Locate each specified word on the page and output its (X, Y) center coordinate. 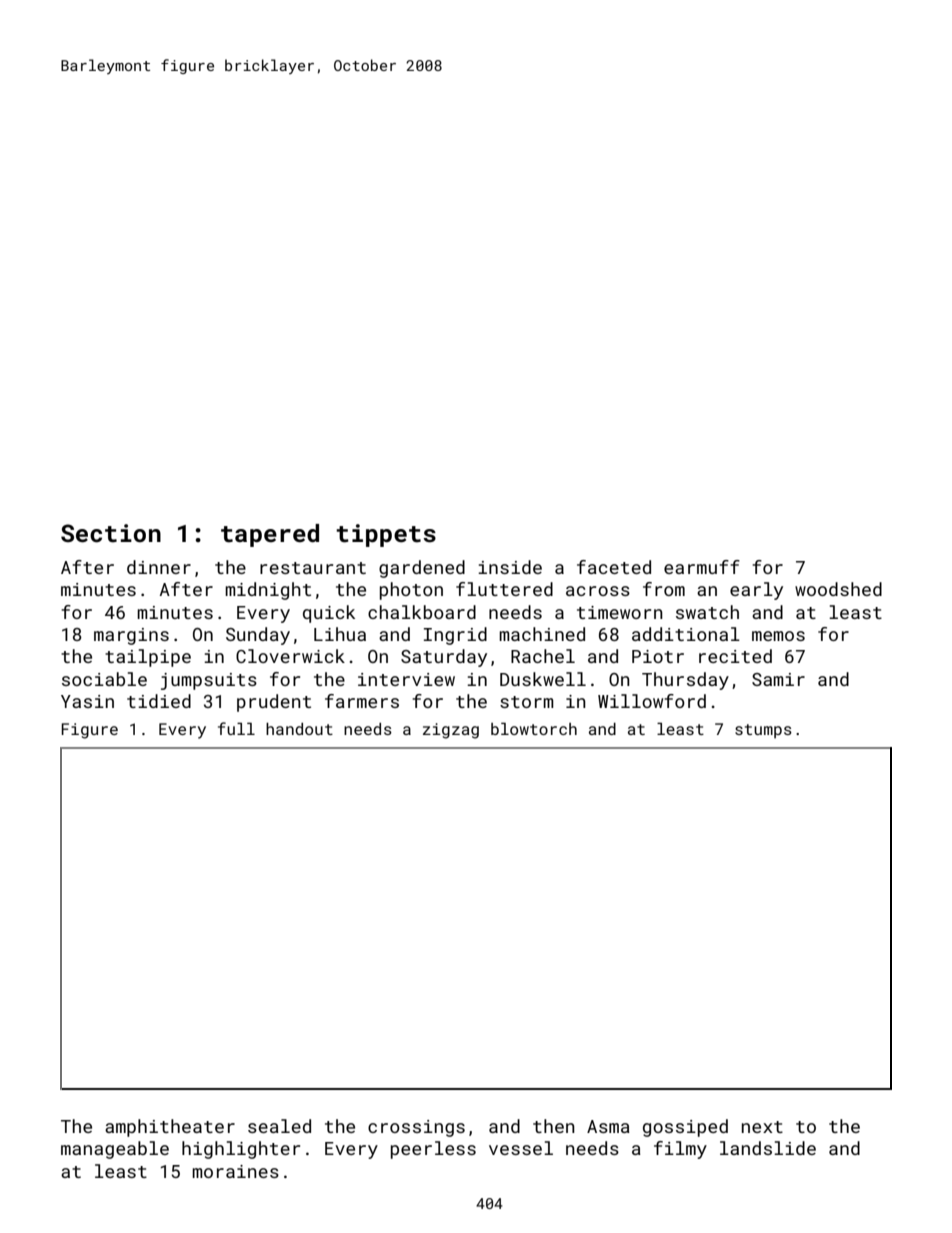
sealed (279, 1126)
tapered (270, 535)
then (554, 1126)
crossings (416, 1128)
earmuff (702, 567)
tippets (386, 535)
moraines (235, 1171)
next (762, 1127)
